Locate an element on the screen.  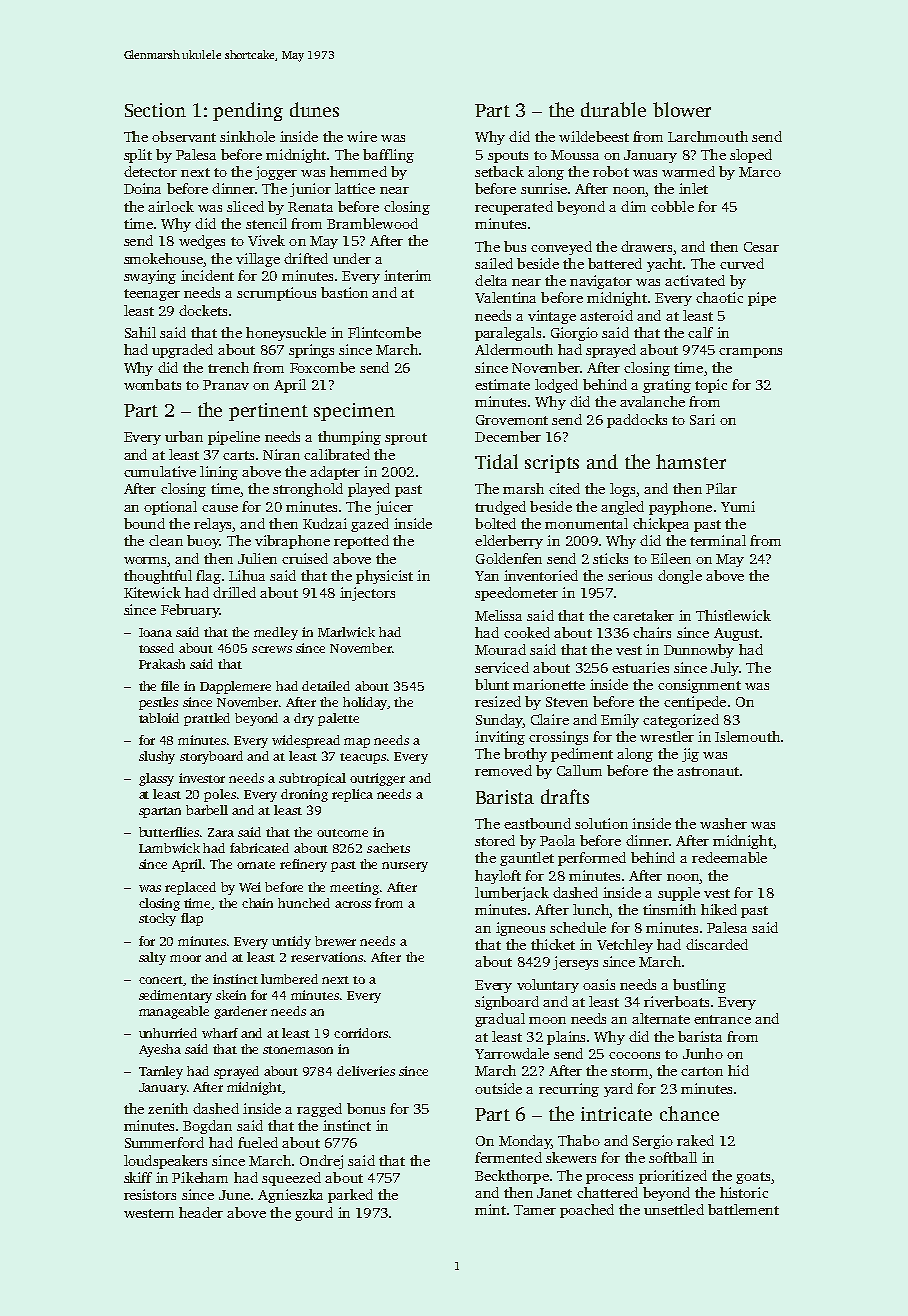
sloped is located at coordinates (751, 156).
